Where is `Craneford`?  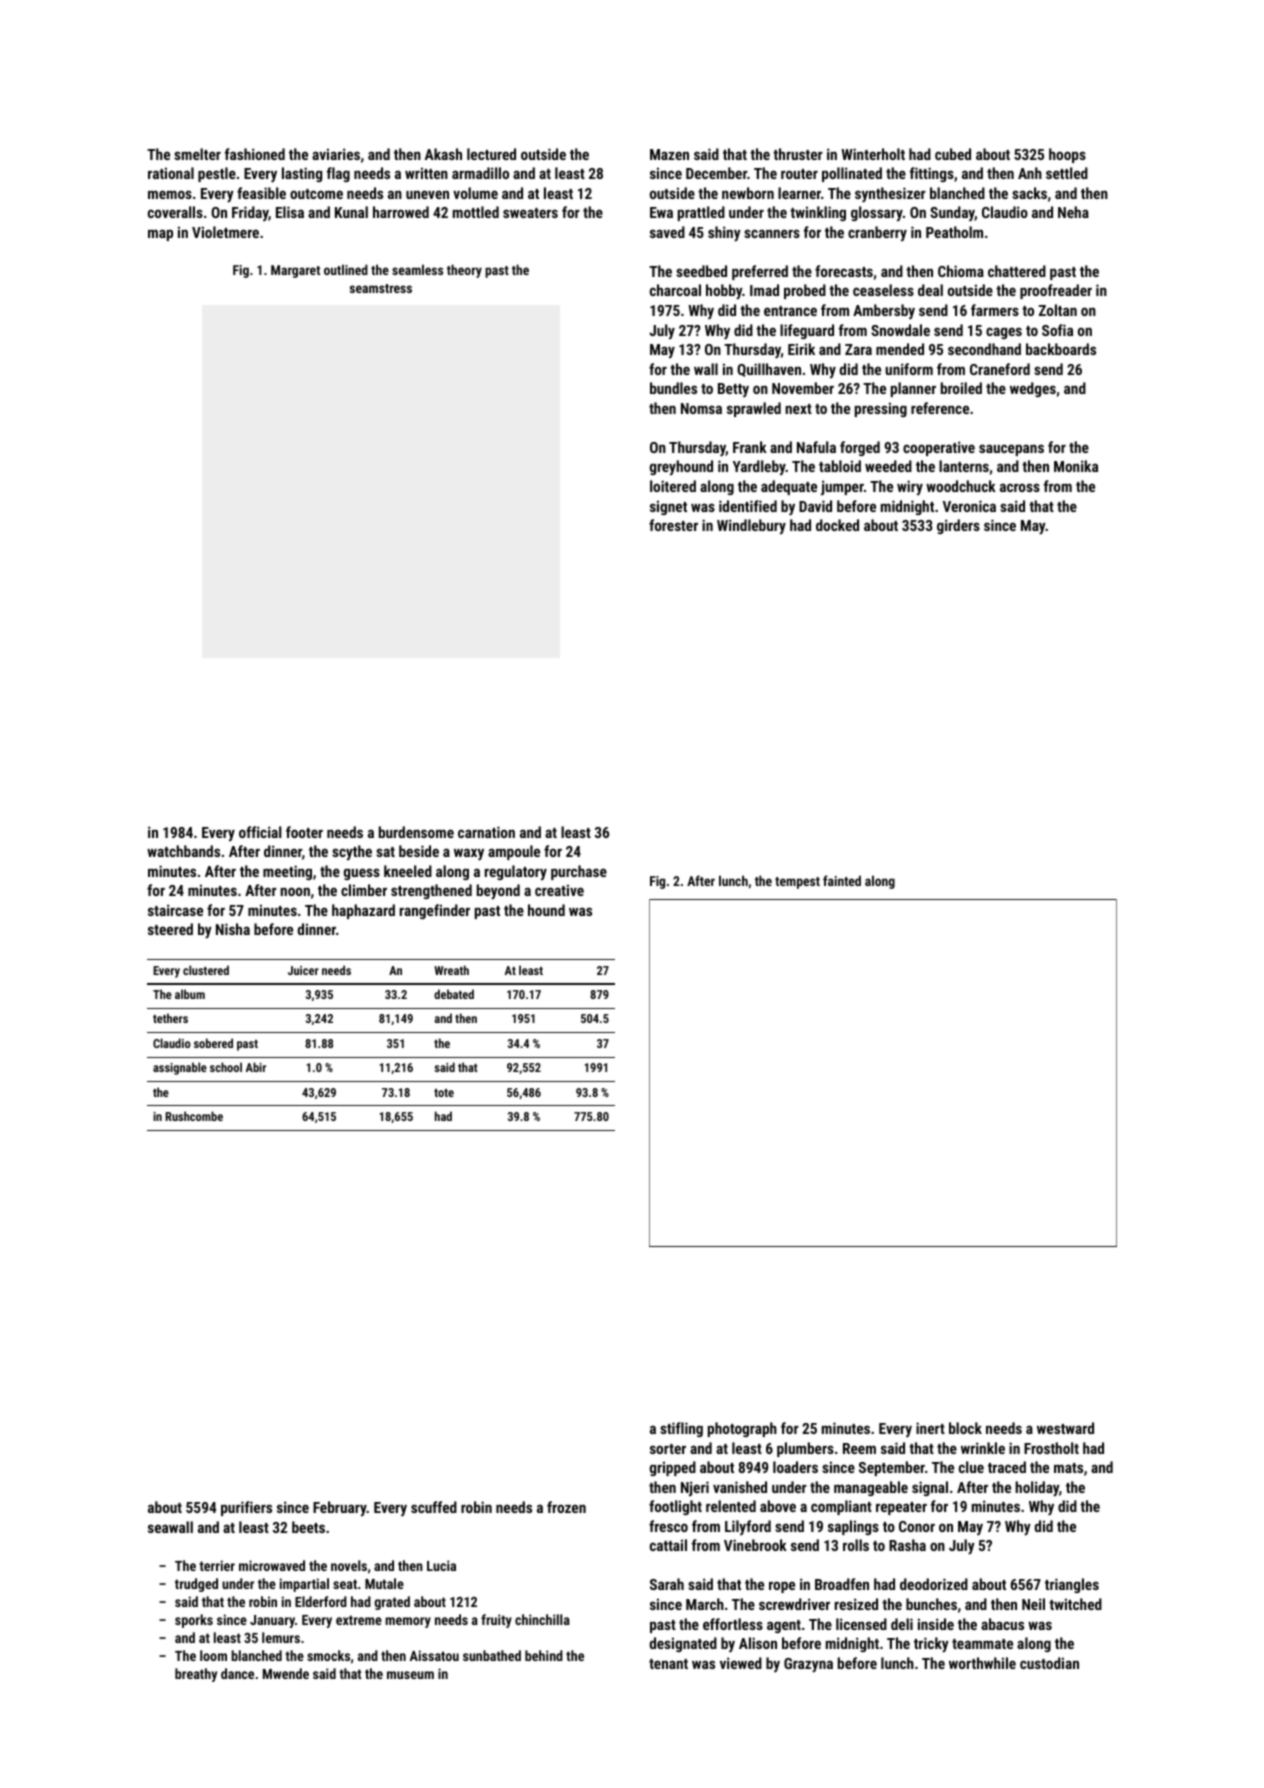
Craneford is located at coordinates (1000, 369).
